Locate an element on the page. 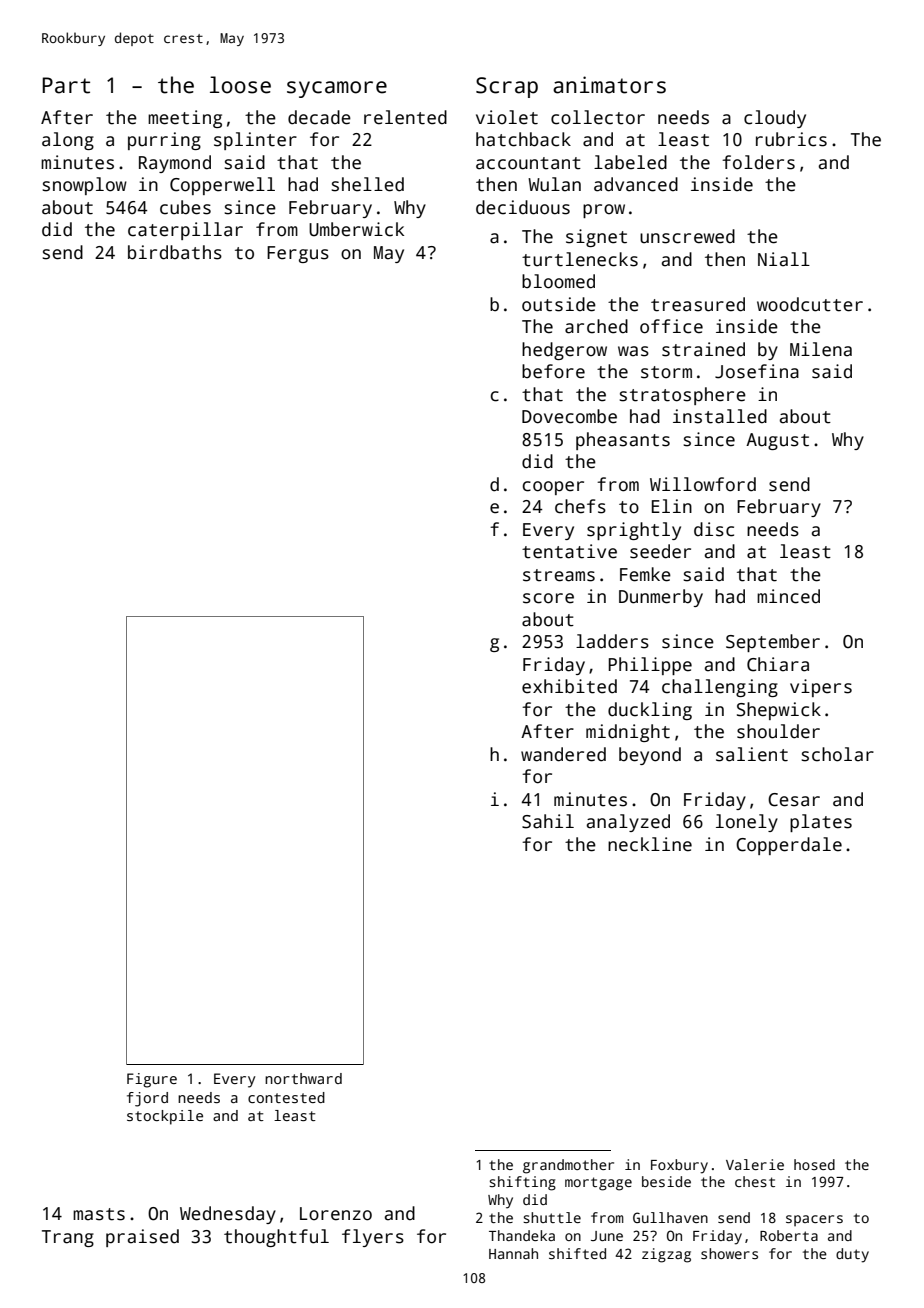 The width and height of the page is (924, 1308). Roberta is located at coordinates (789, 1235).
